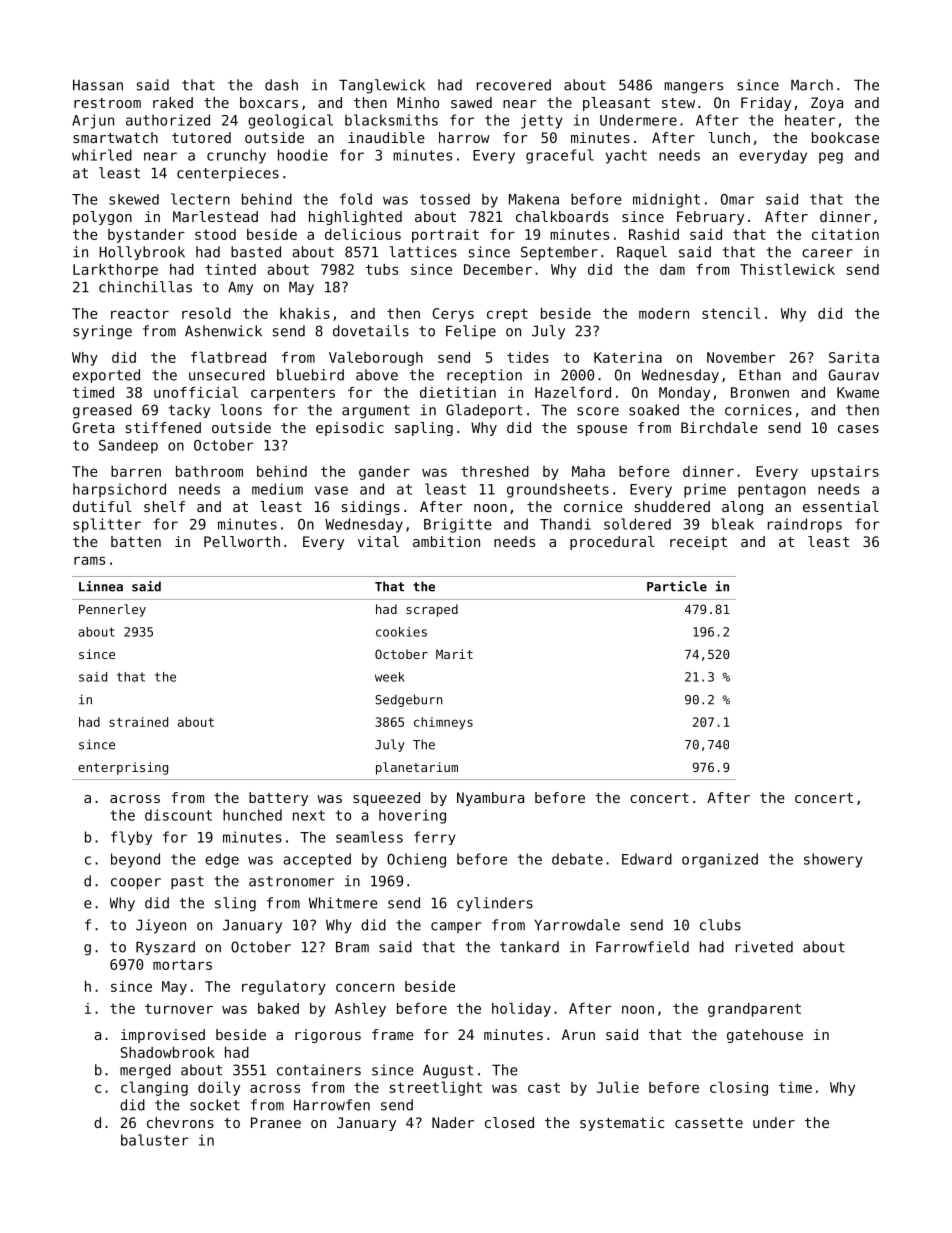  I want to click on vital, so click(378, 541).
